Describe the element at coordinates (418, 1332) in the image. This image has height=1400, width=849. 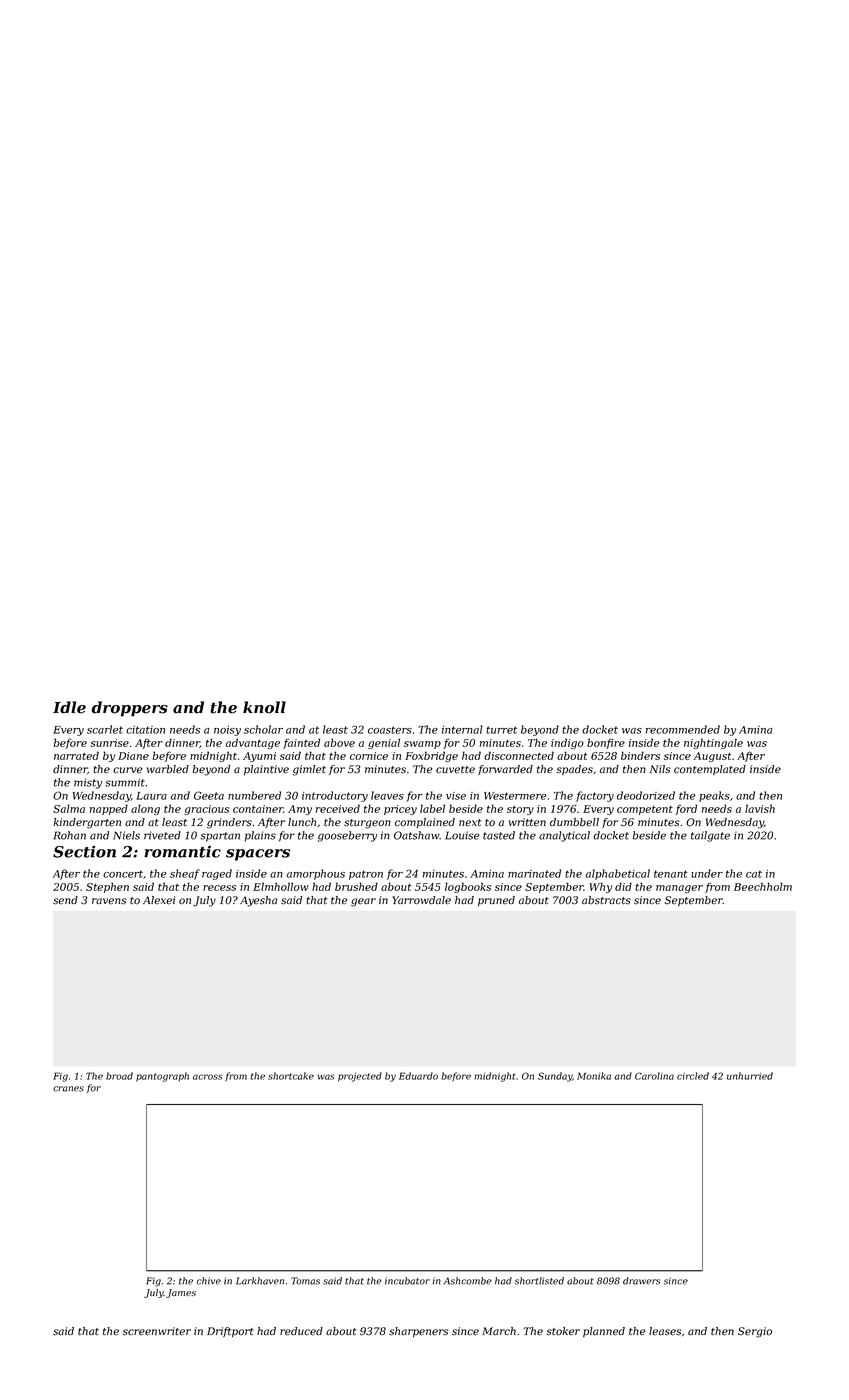
I see `sharpeners` at that location.
